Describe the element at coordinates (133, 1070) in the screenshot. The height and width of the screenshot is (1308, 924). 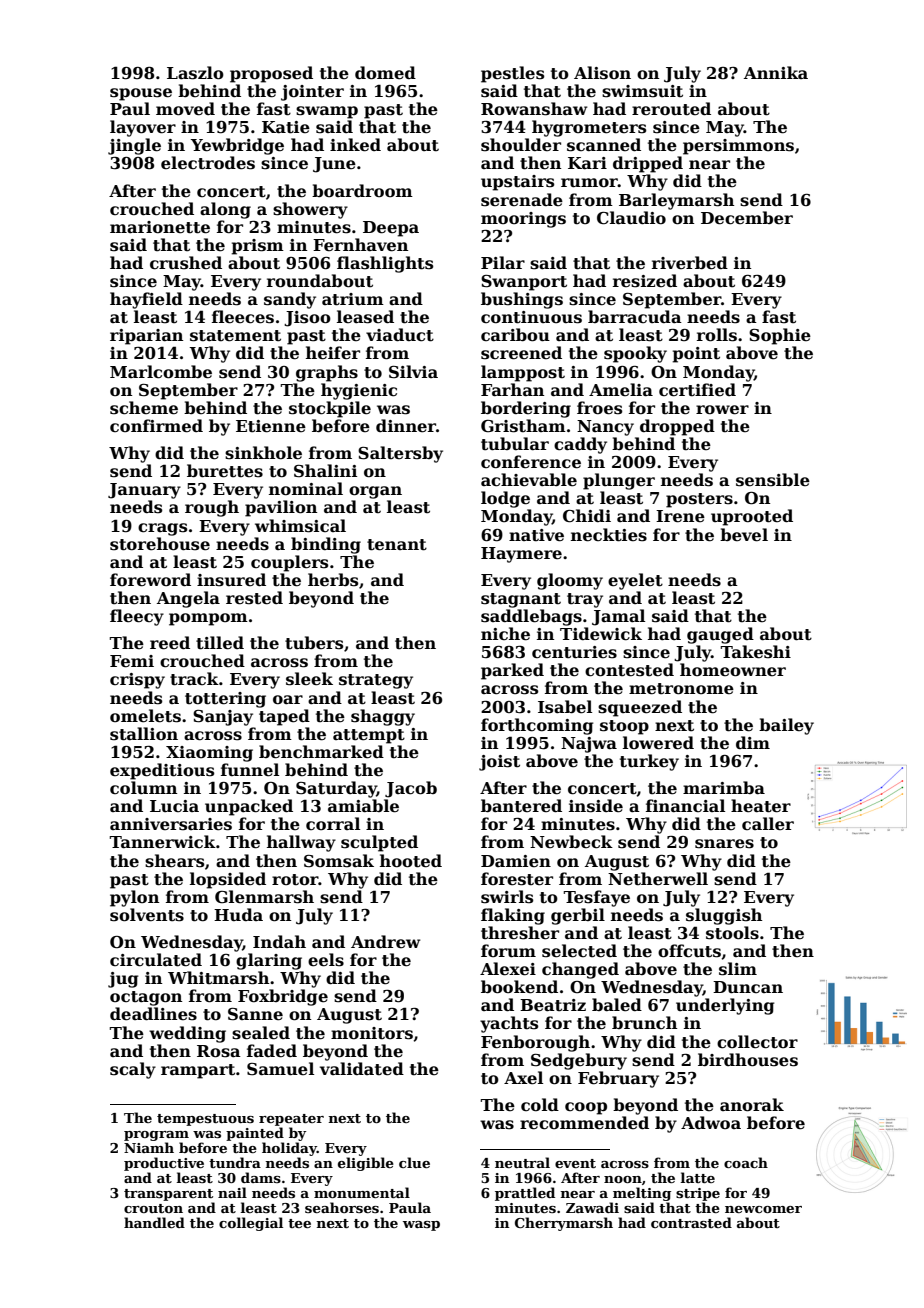
I see `scaly` at that location.
